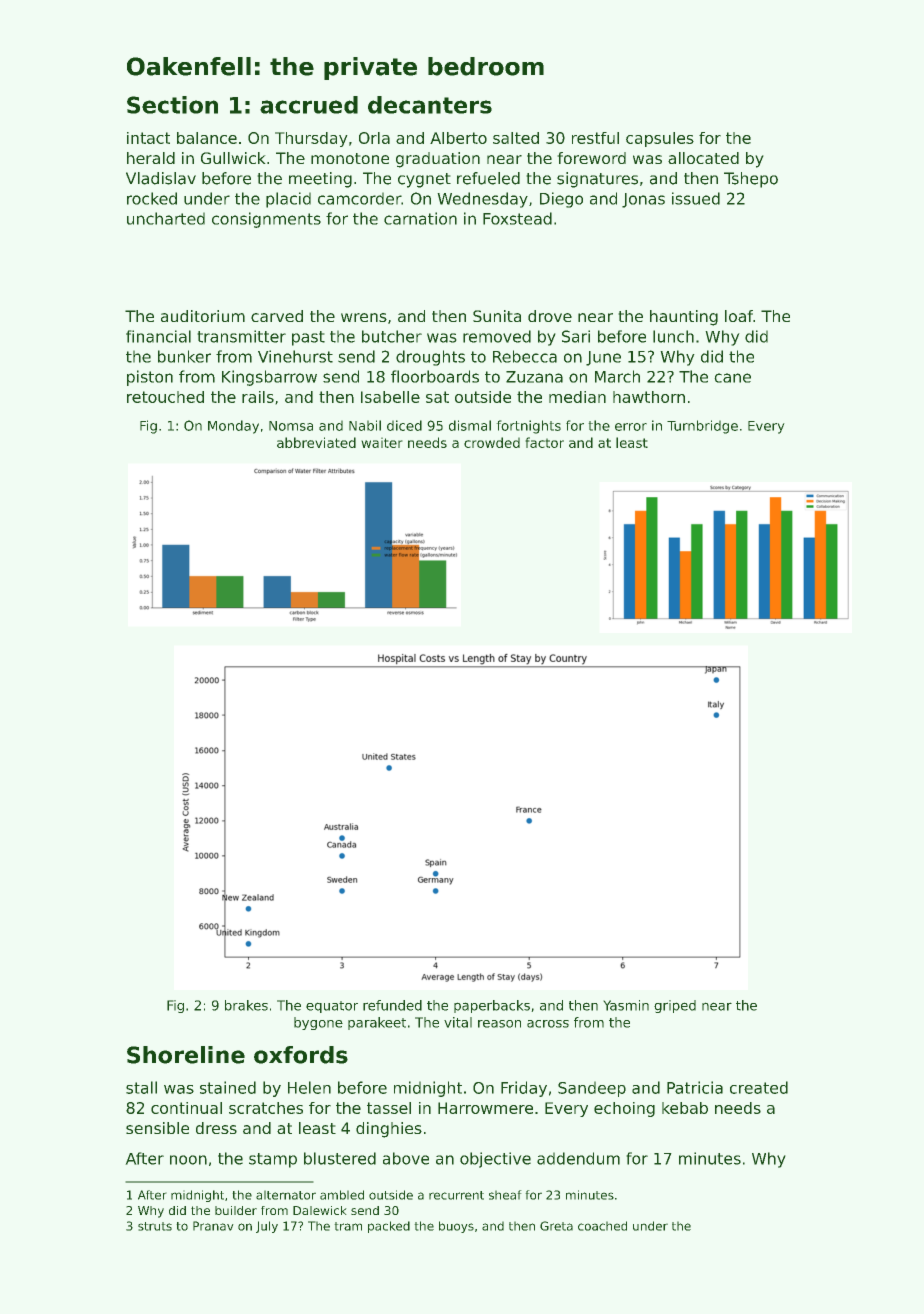  What do you see at coordinates (544, 442) in the page?
I see `factor` at bounding box center [544, 442].
